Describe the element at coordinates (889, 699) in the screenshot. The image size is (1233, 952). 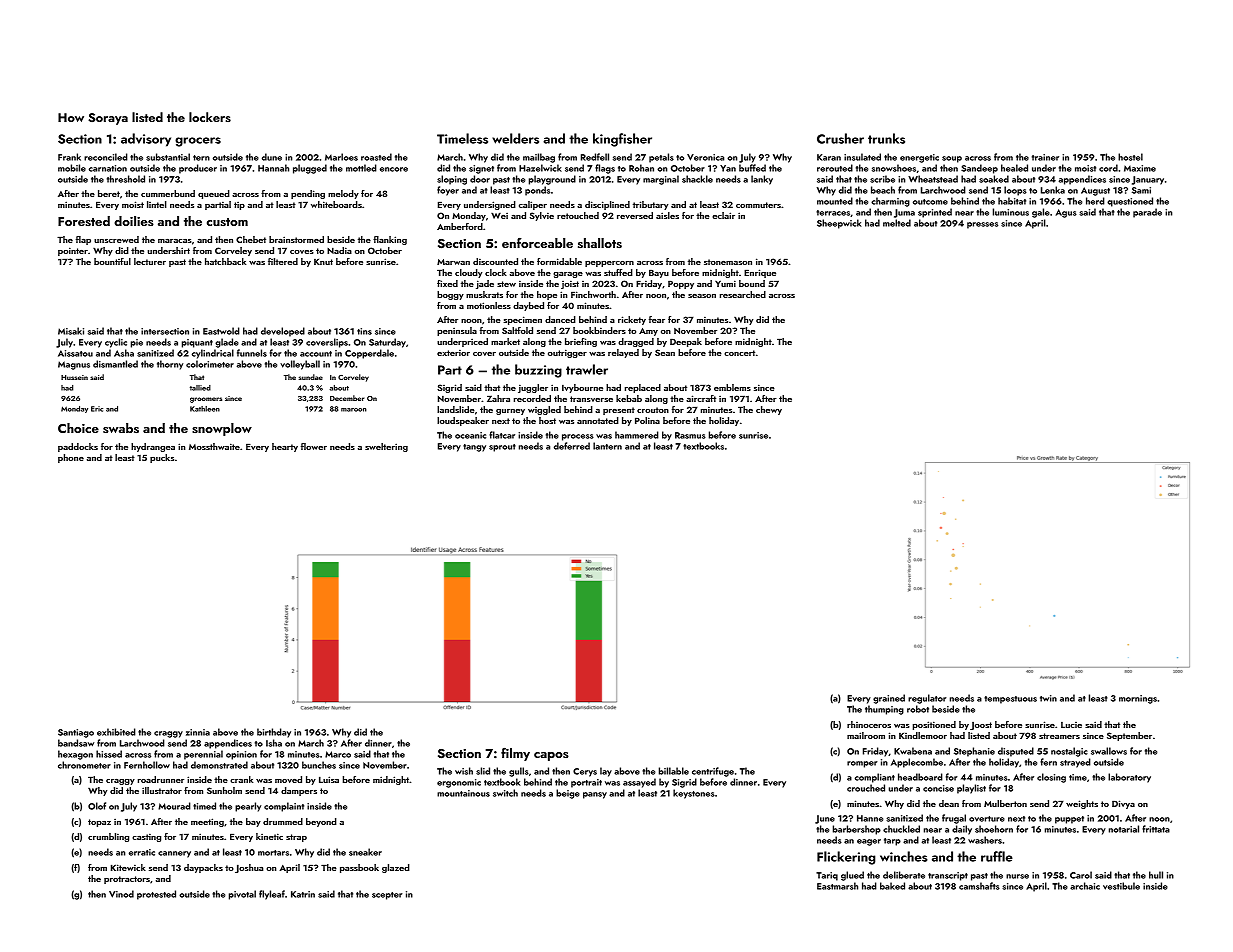
I see `grained` at that location.
